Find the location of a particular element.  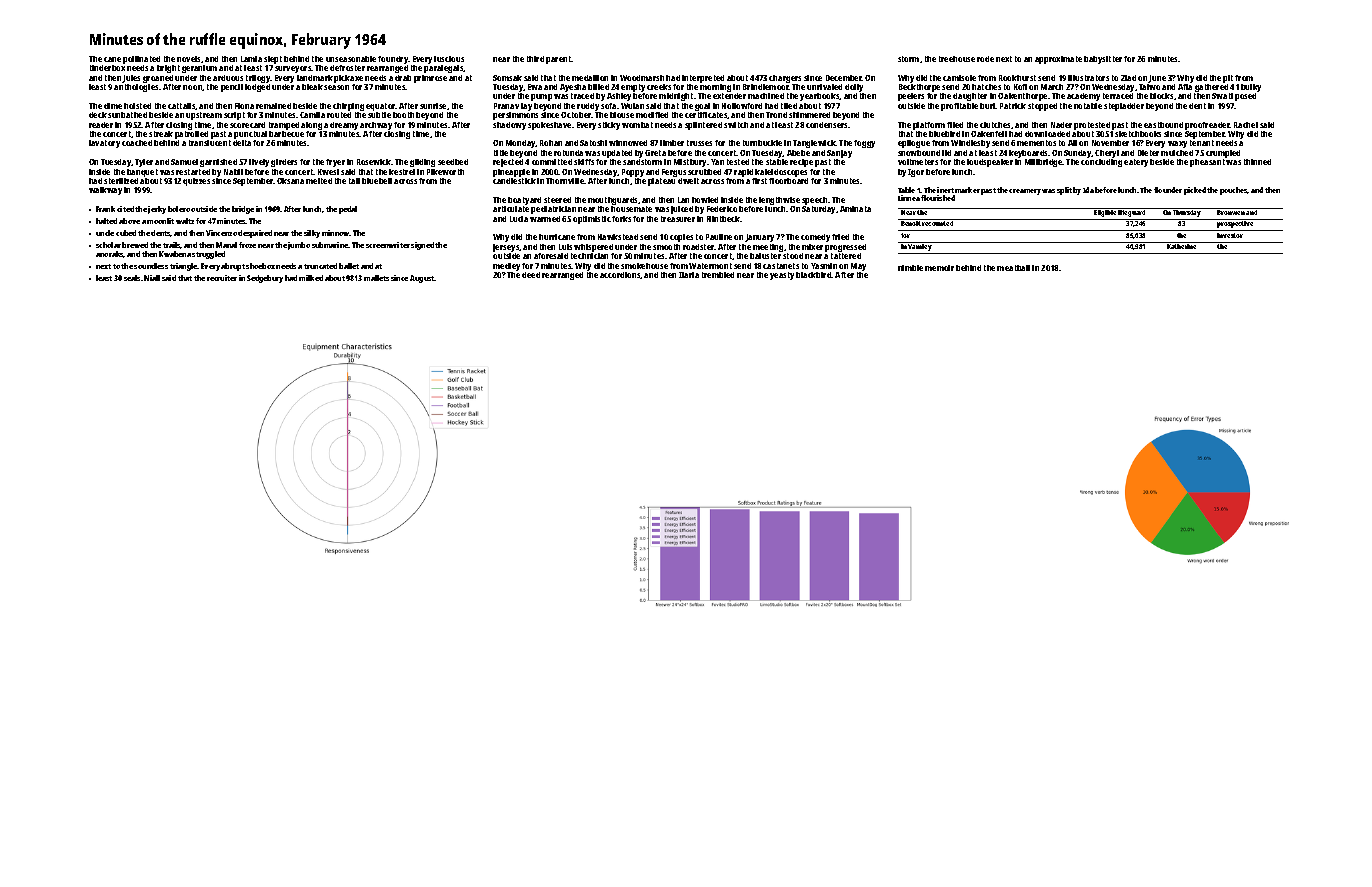

skiffs is located at coordinates (584, 162).
